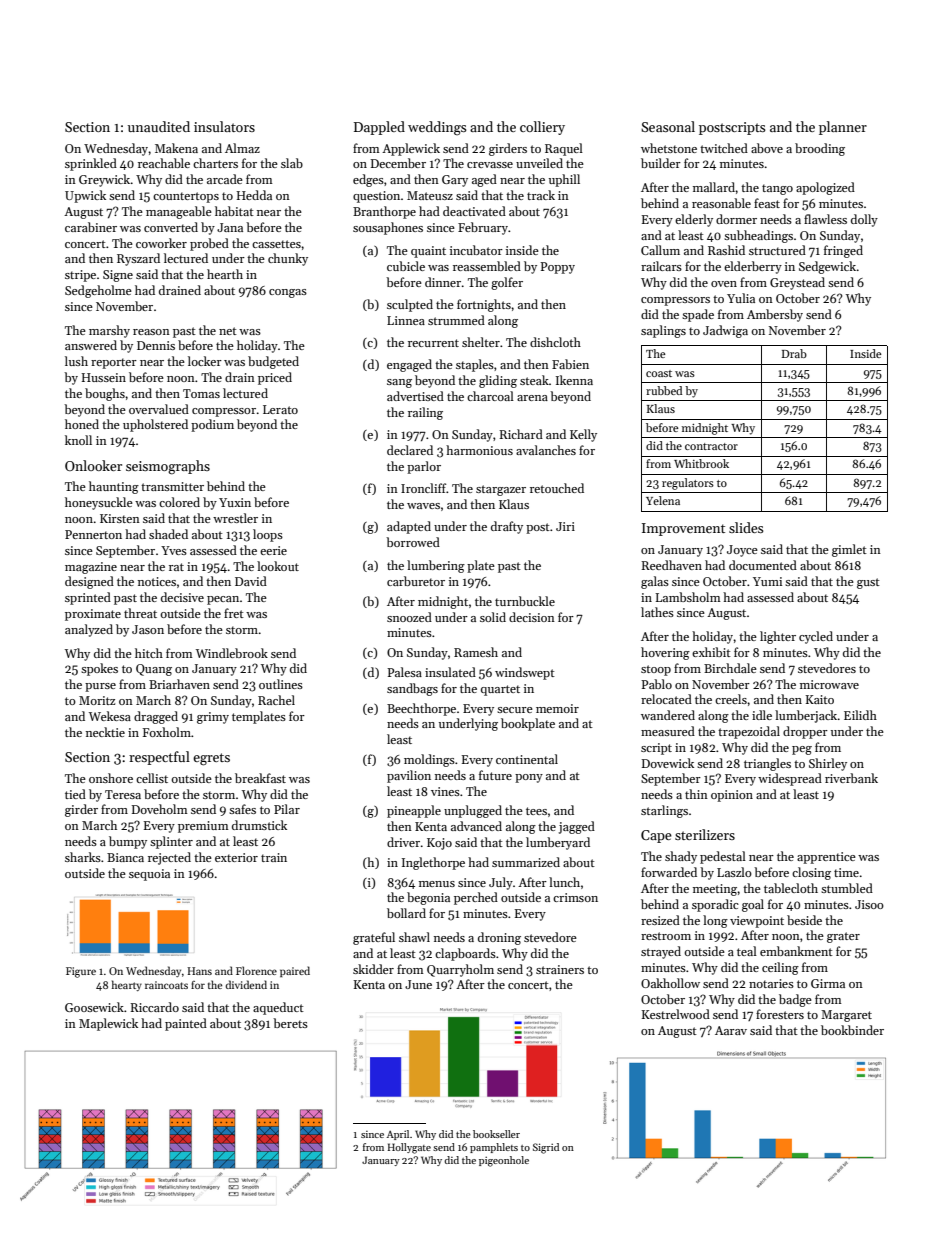 This screenshot has width=952, height=1233. I want to click on purse, so click(100, 687).
